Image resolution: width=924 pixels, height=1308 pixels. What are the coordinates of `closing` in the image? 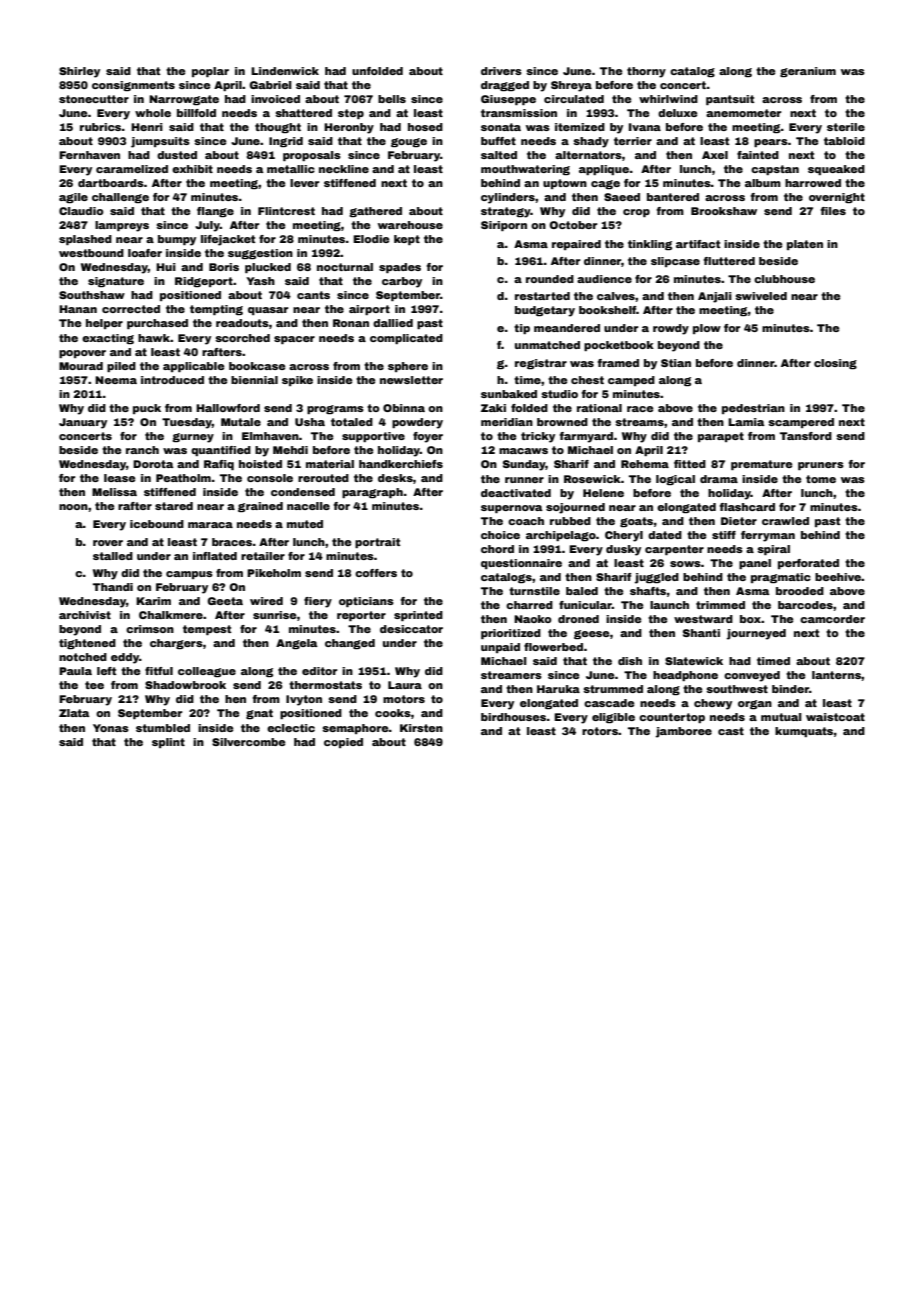 It's located at (835, 364).
